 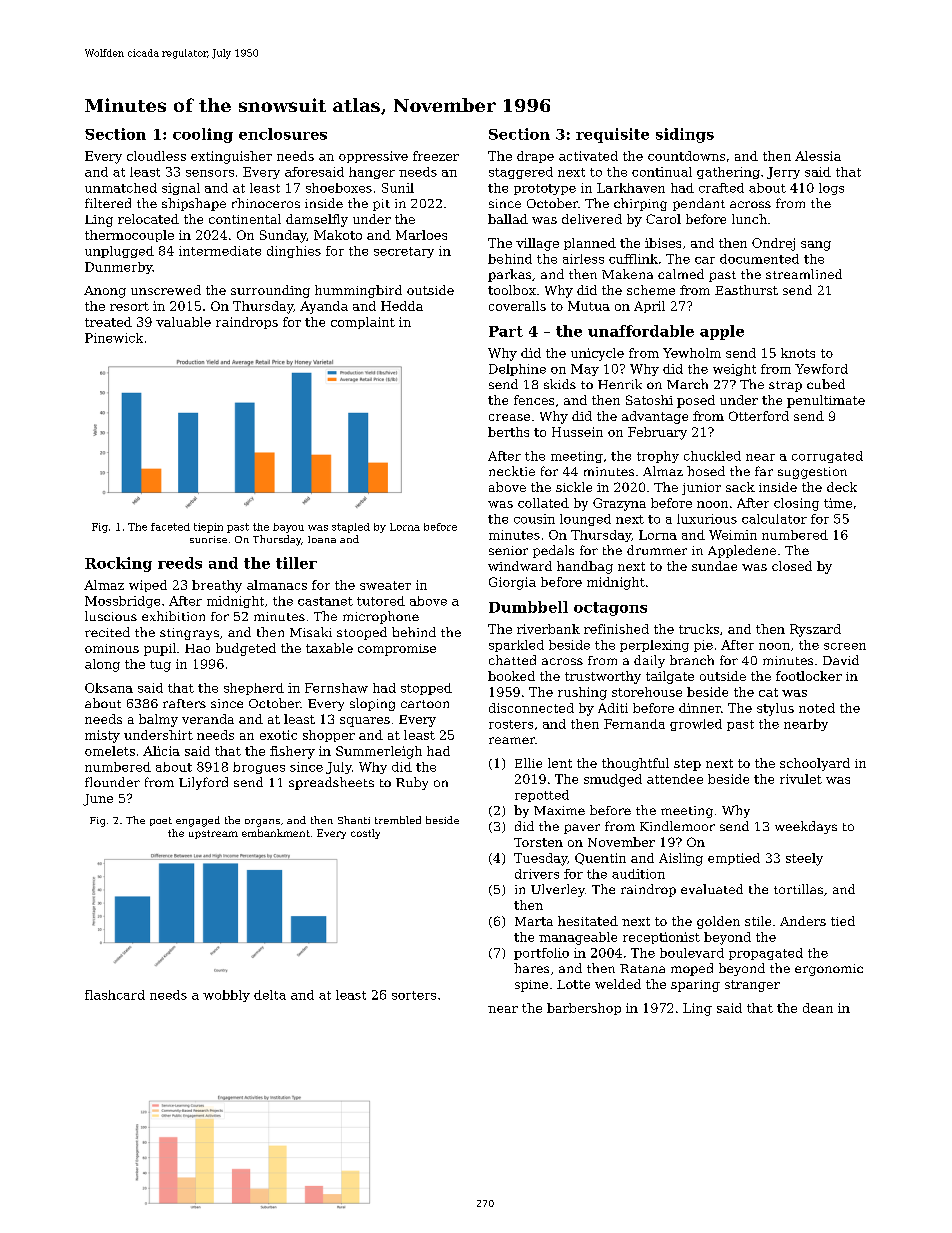 I want to click on compromise, so click(x=397, y=650).
